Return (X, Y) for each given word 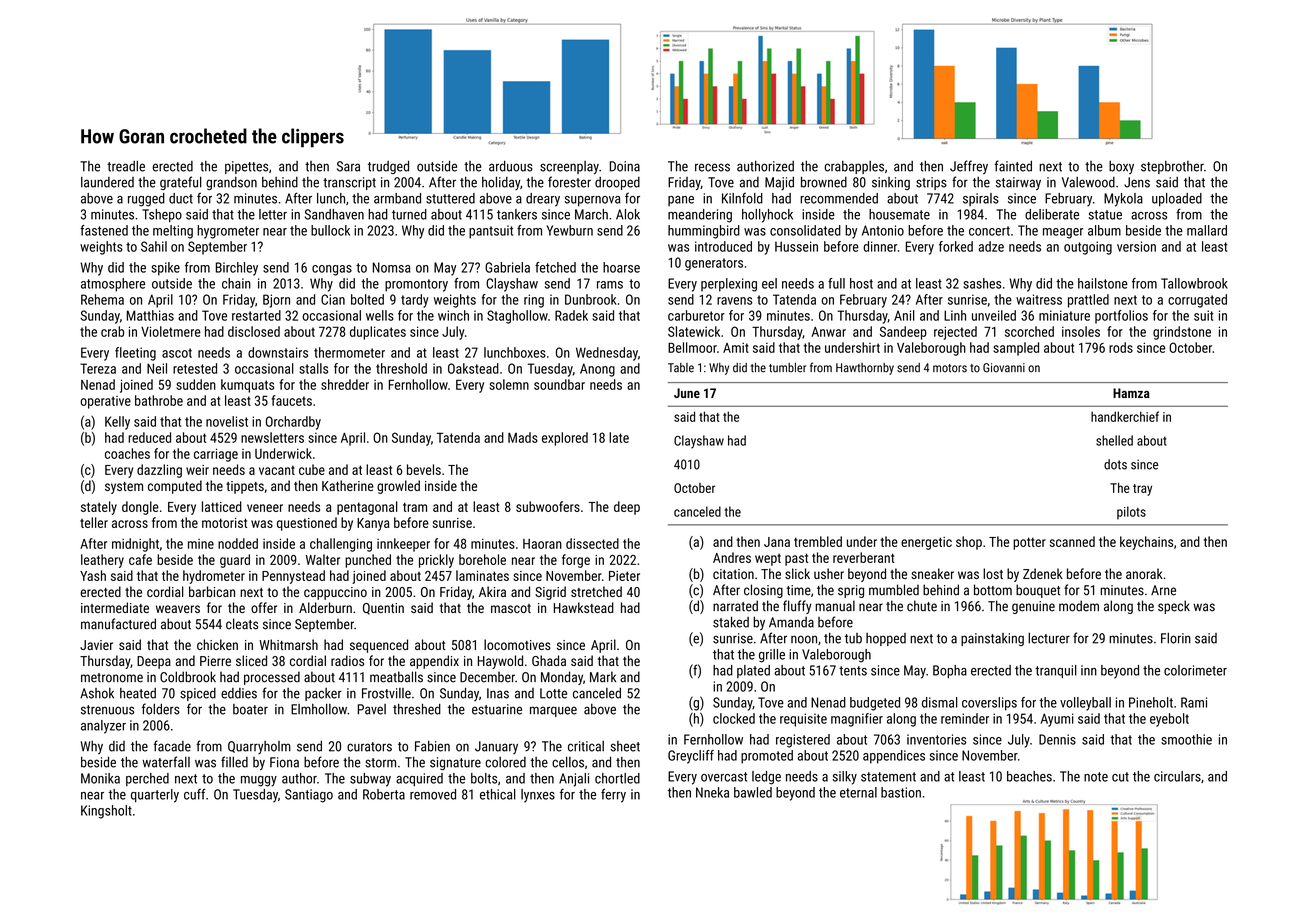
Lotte (553, 693)
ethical (498, 794)
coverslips (989, 704)
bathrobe (159, 400)
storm (380, 763)
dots (1115, 464)
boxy (1121, 167)
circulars (1177, 776)
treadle (126, 166)
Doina (625, 166)
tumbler (787, 368)
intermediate (115, 607)
